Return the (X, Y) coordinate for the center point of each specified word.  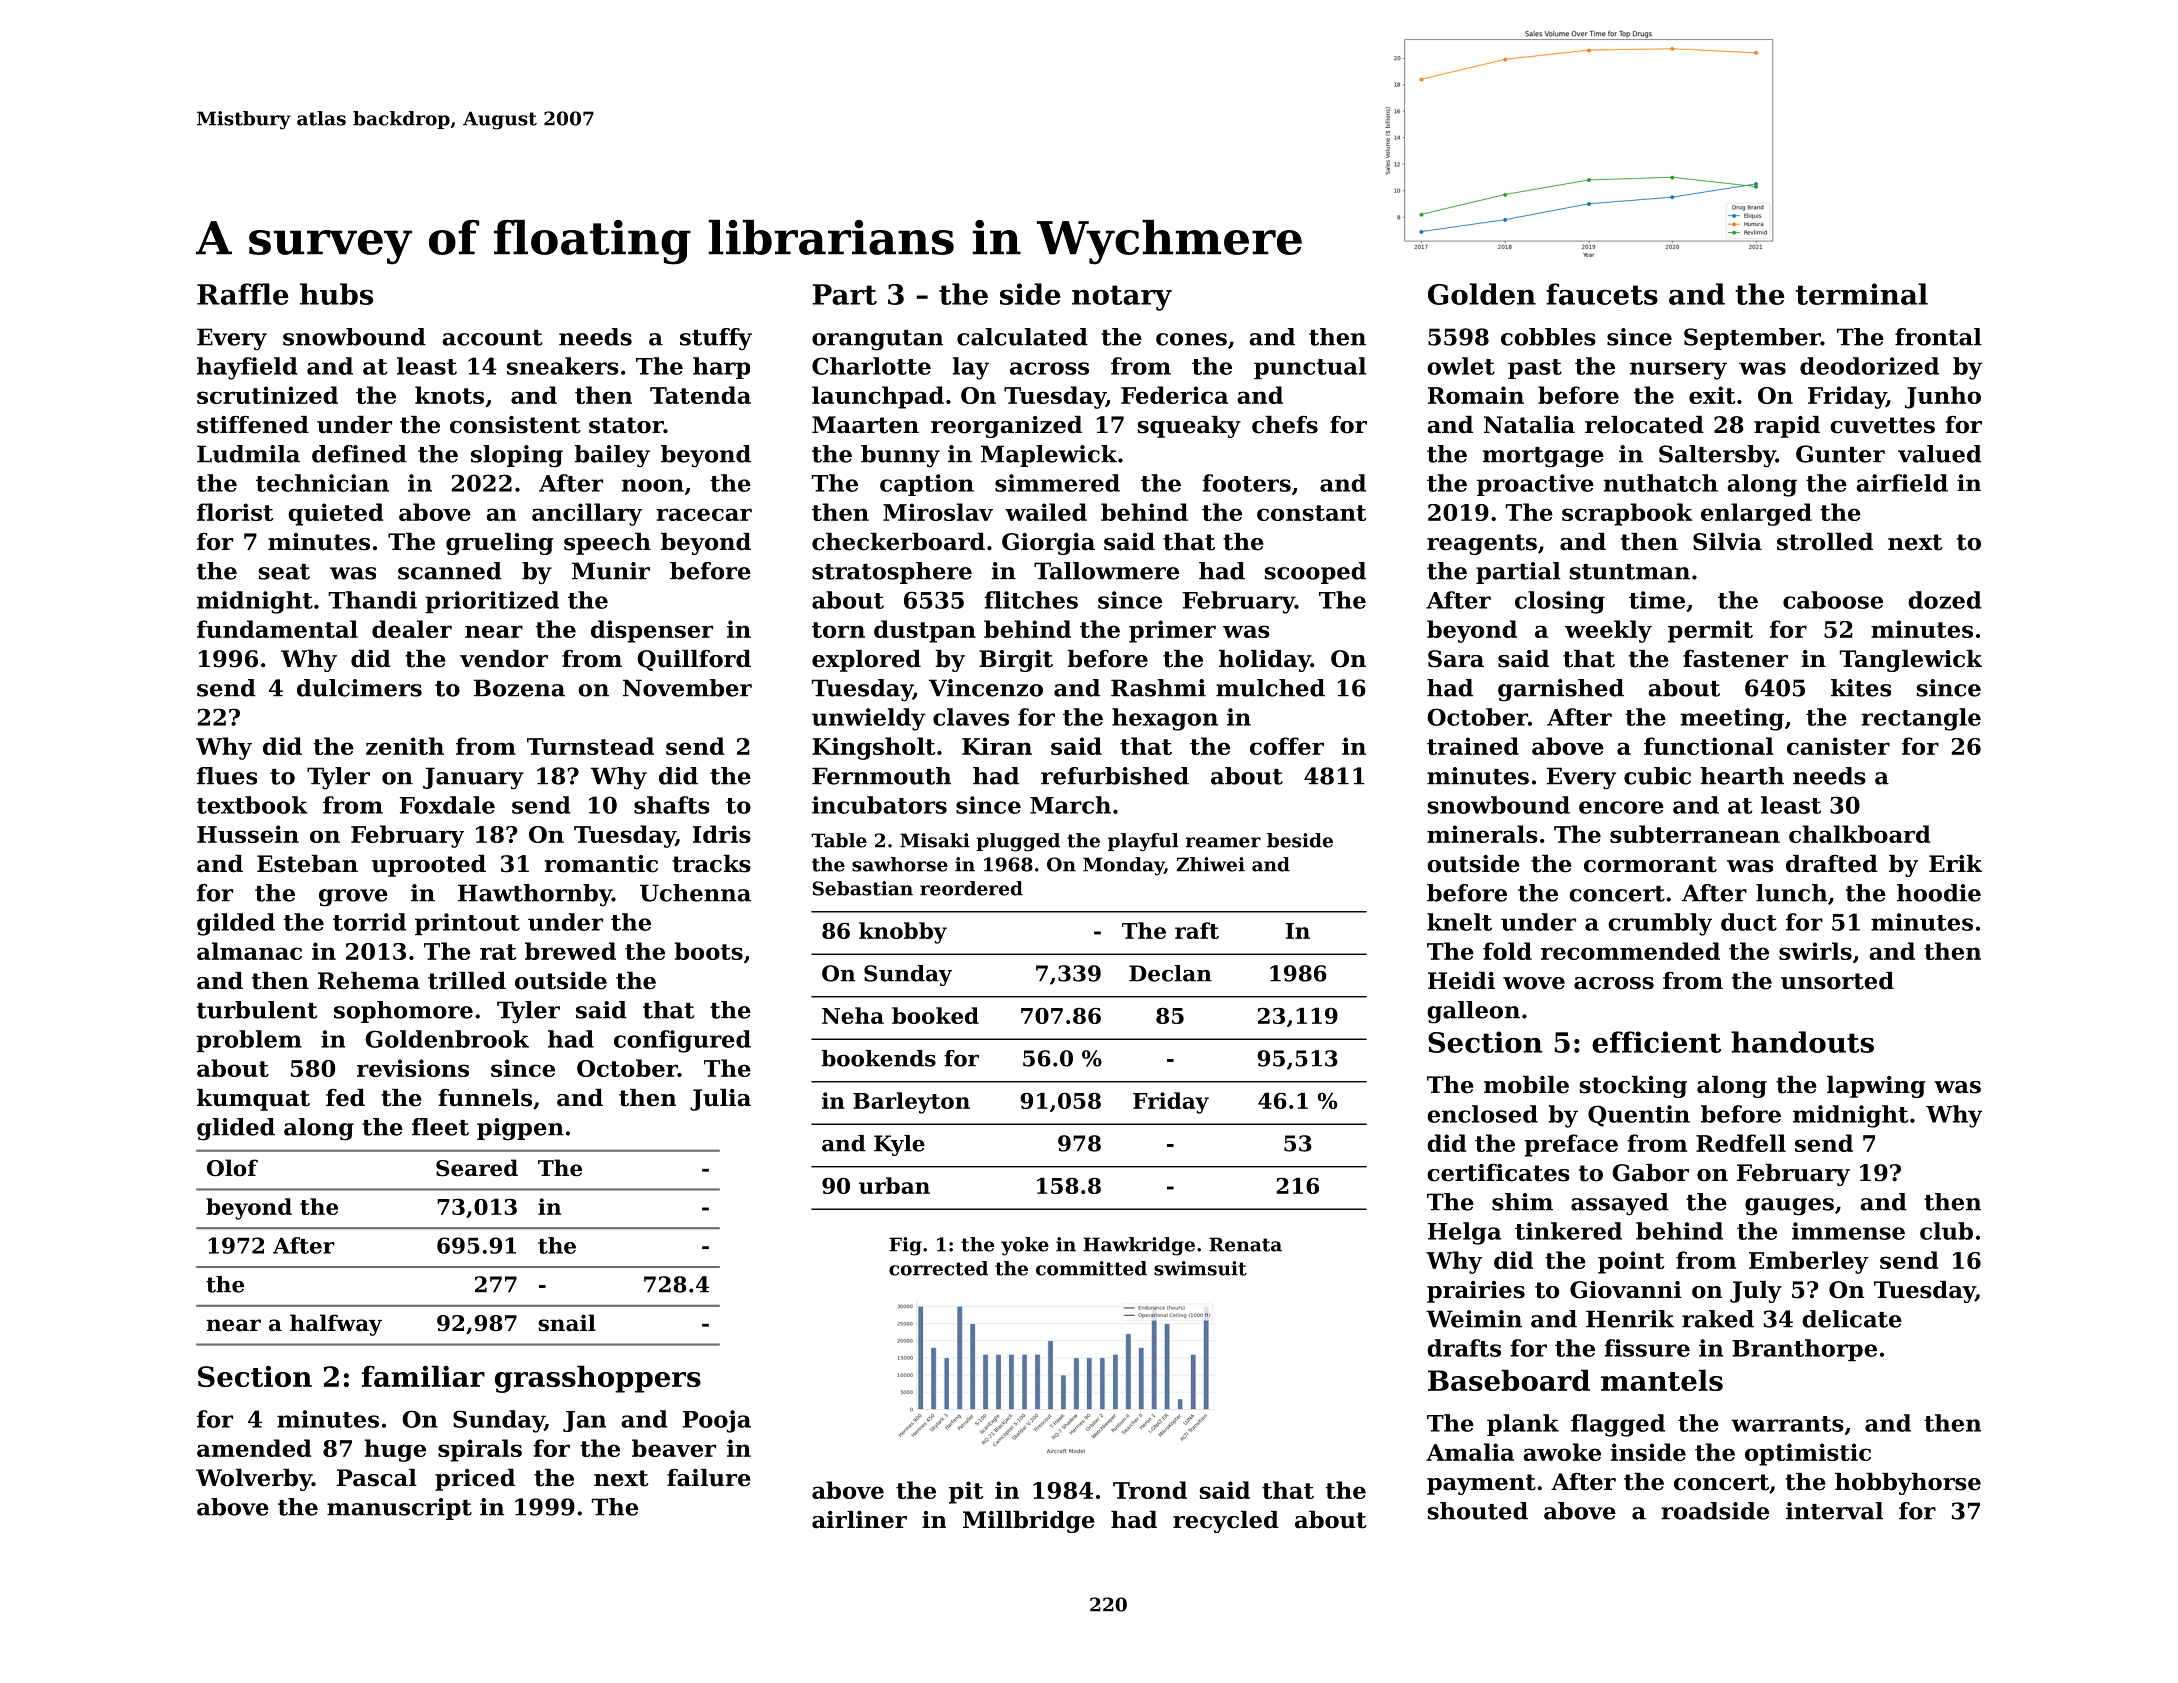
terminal (1862, 294)
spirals (480, 1450)
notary (1122, 298)
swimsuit (1200, 1268)
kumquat (253, 1100)
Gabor (1650, 1173)
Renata (1245, 1244)
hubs (336, 294)
